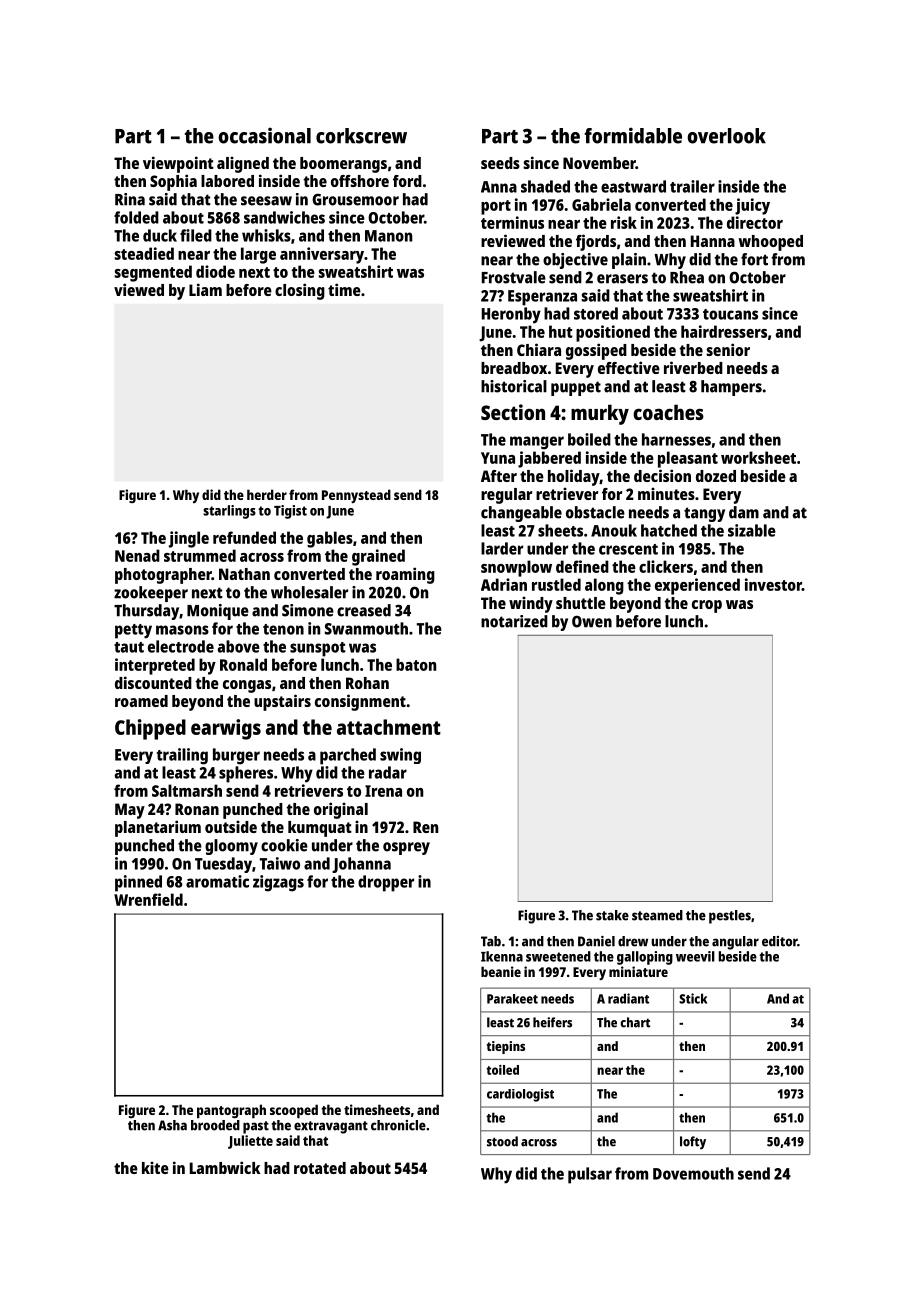 This image has width=924, height=1308. Describe the element at coordinates (160, 235) in the image. I see `duck` at that location.
